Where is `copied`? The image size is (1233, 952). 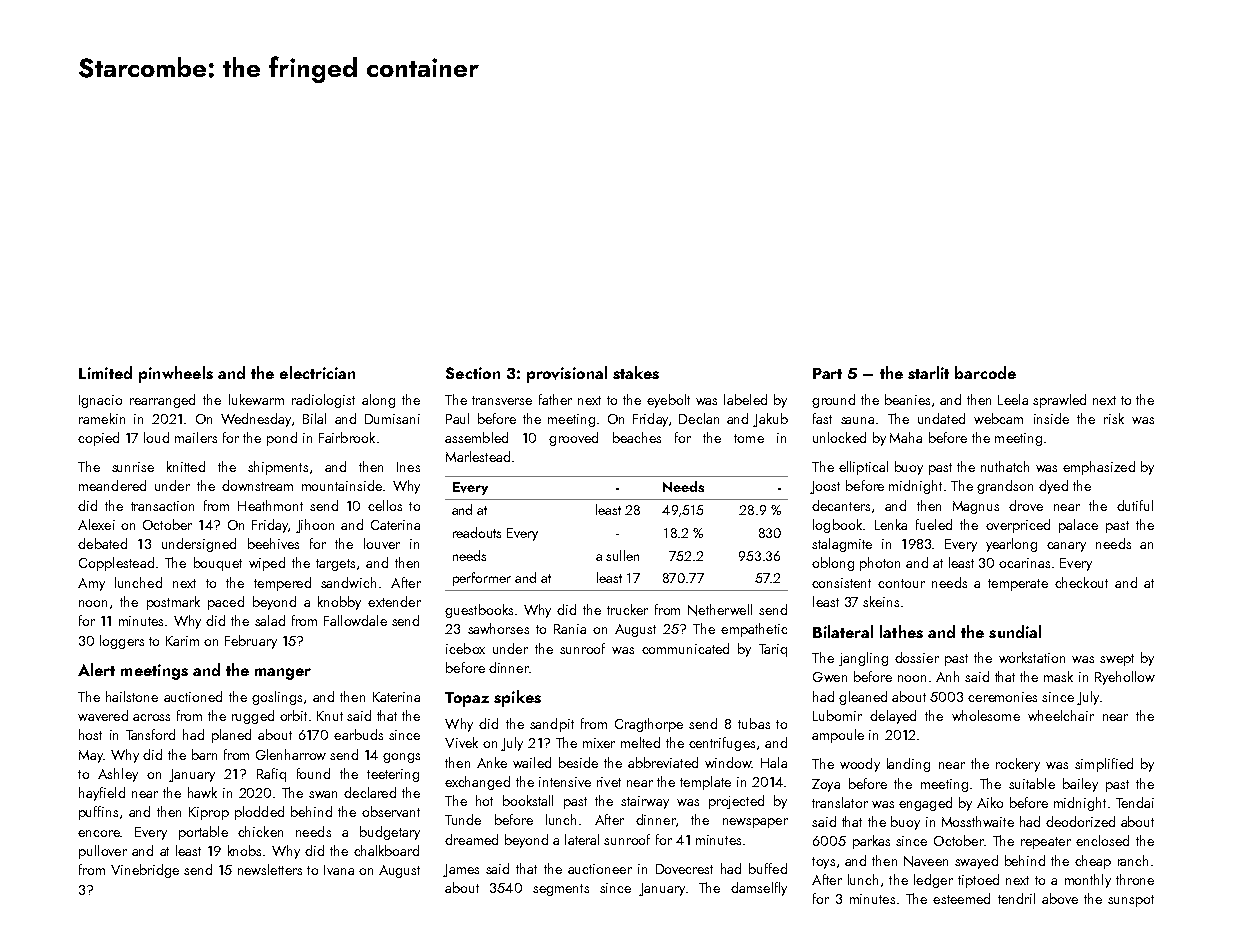 copied is located at coordinates (98, 439).
